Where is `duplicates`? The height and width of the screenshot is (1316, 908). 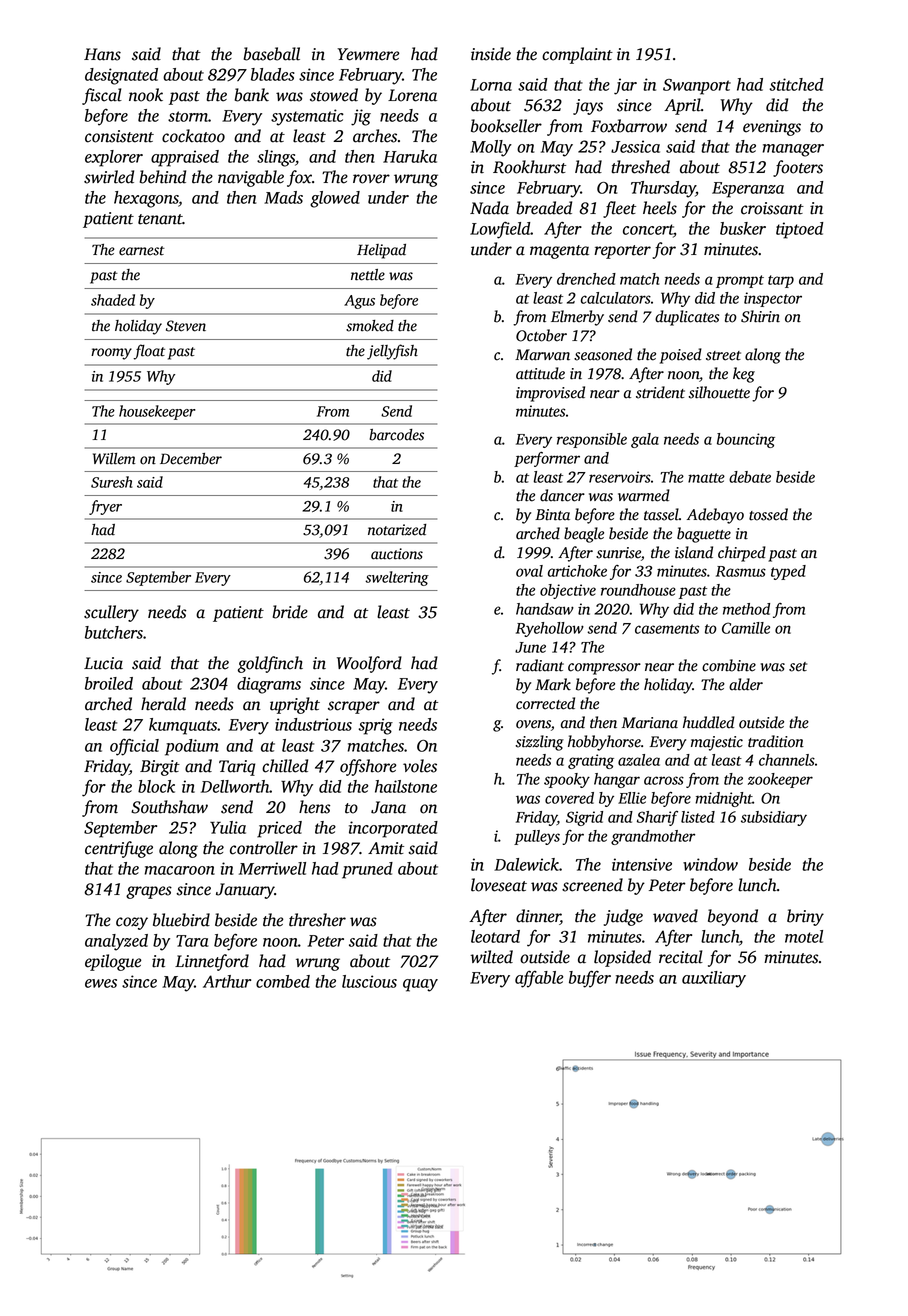 duplicates is located at coordinates (687, 318).
